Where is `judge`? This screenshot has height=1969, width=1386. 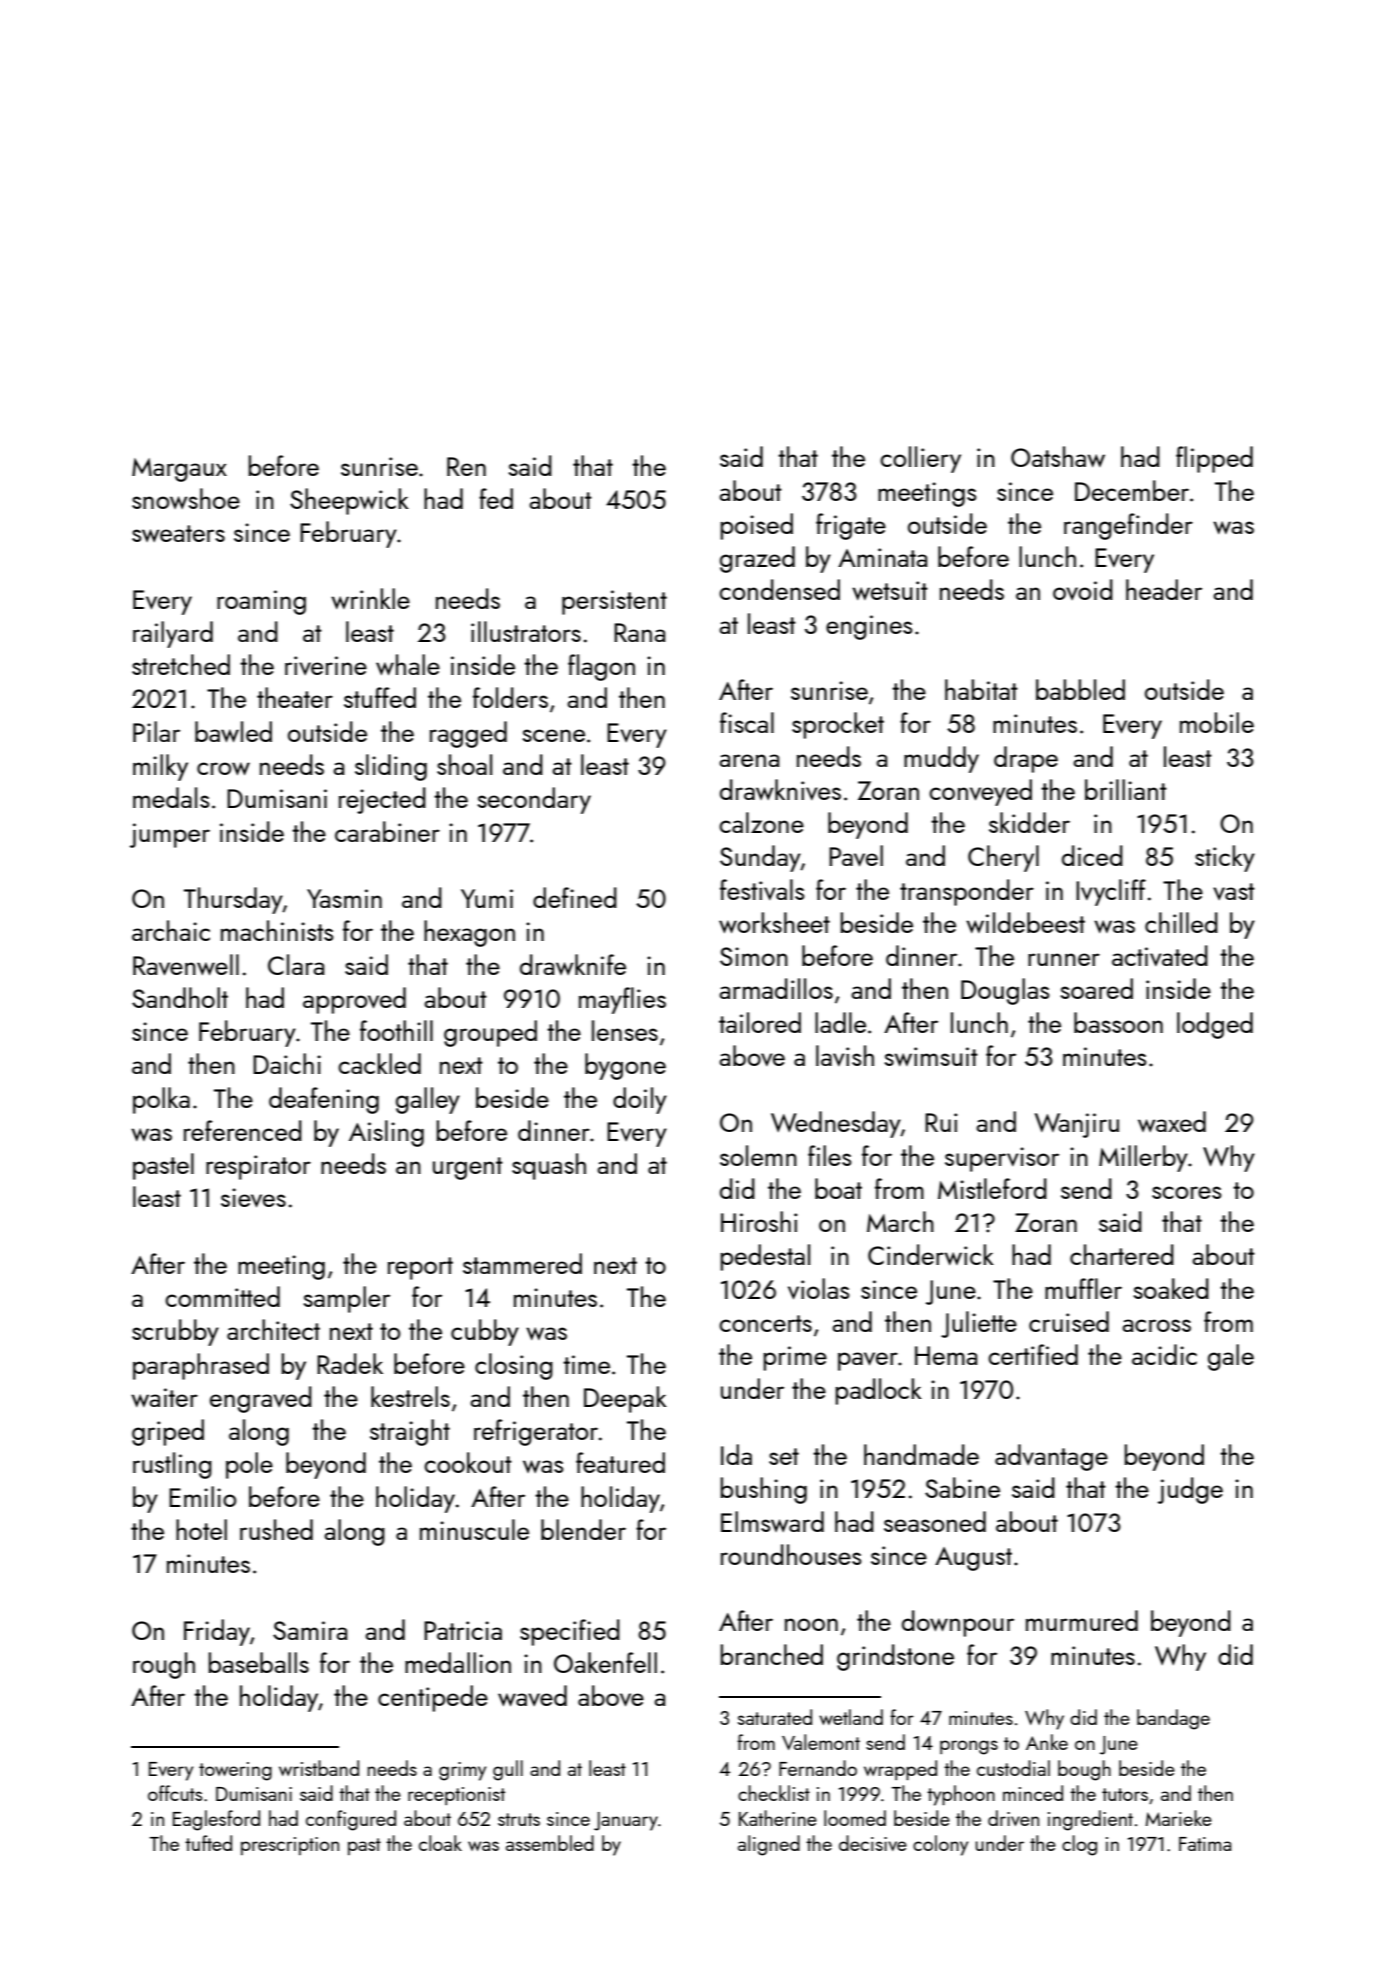 judge is located at coordinates (1190, 1490).
